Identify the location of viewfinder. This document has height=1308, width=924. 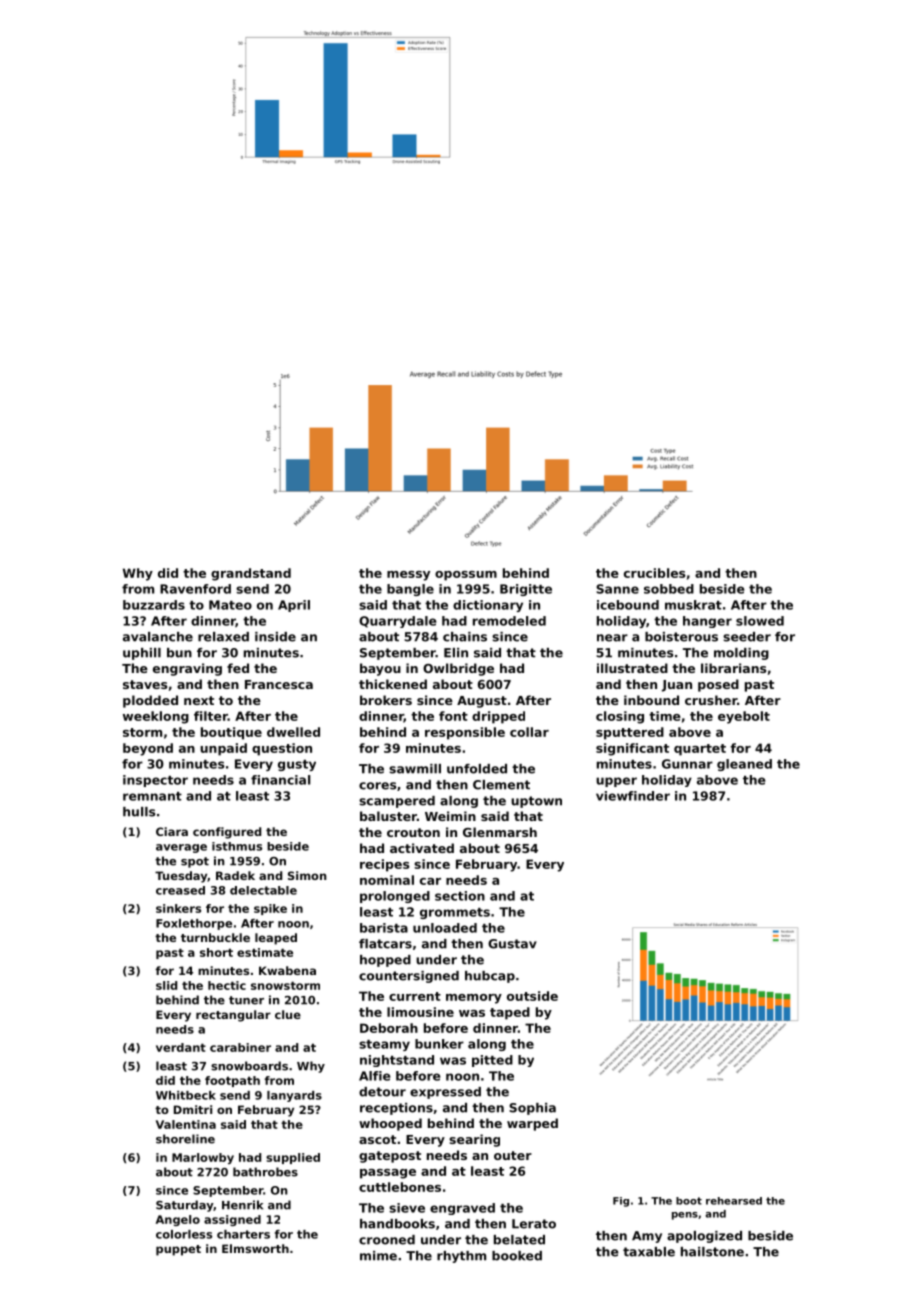
(633, 796).
